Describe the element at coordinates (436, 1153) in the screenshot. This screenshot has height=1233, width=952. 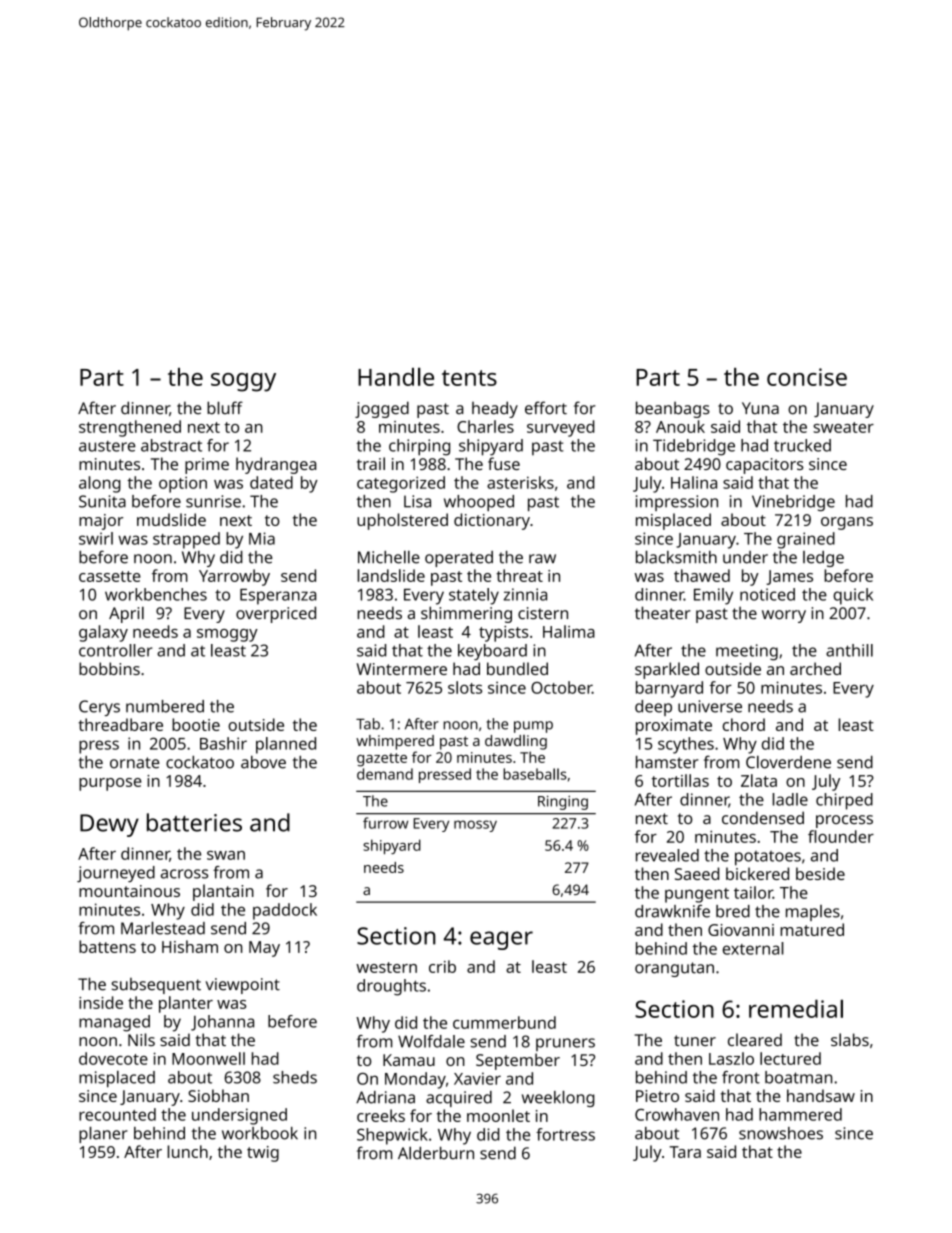
I see `Alderburn` at that location.
